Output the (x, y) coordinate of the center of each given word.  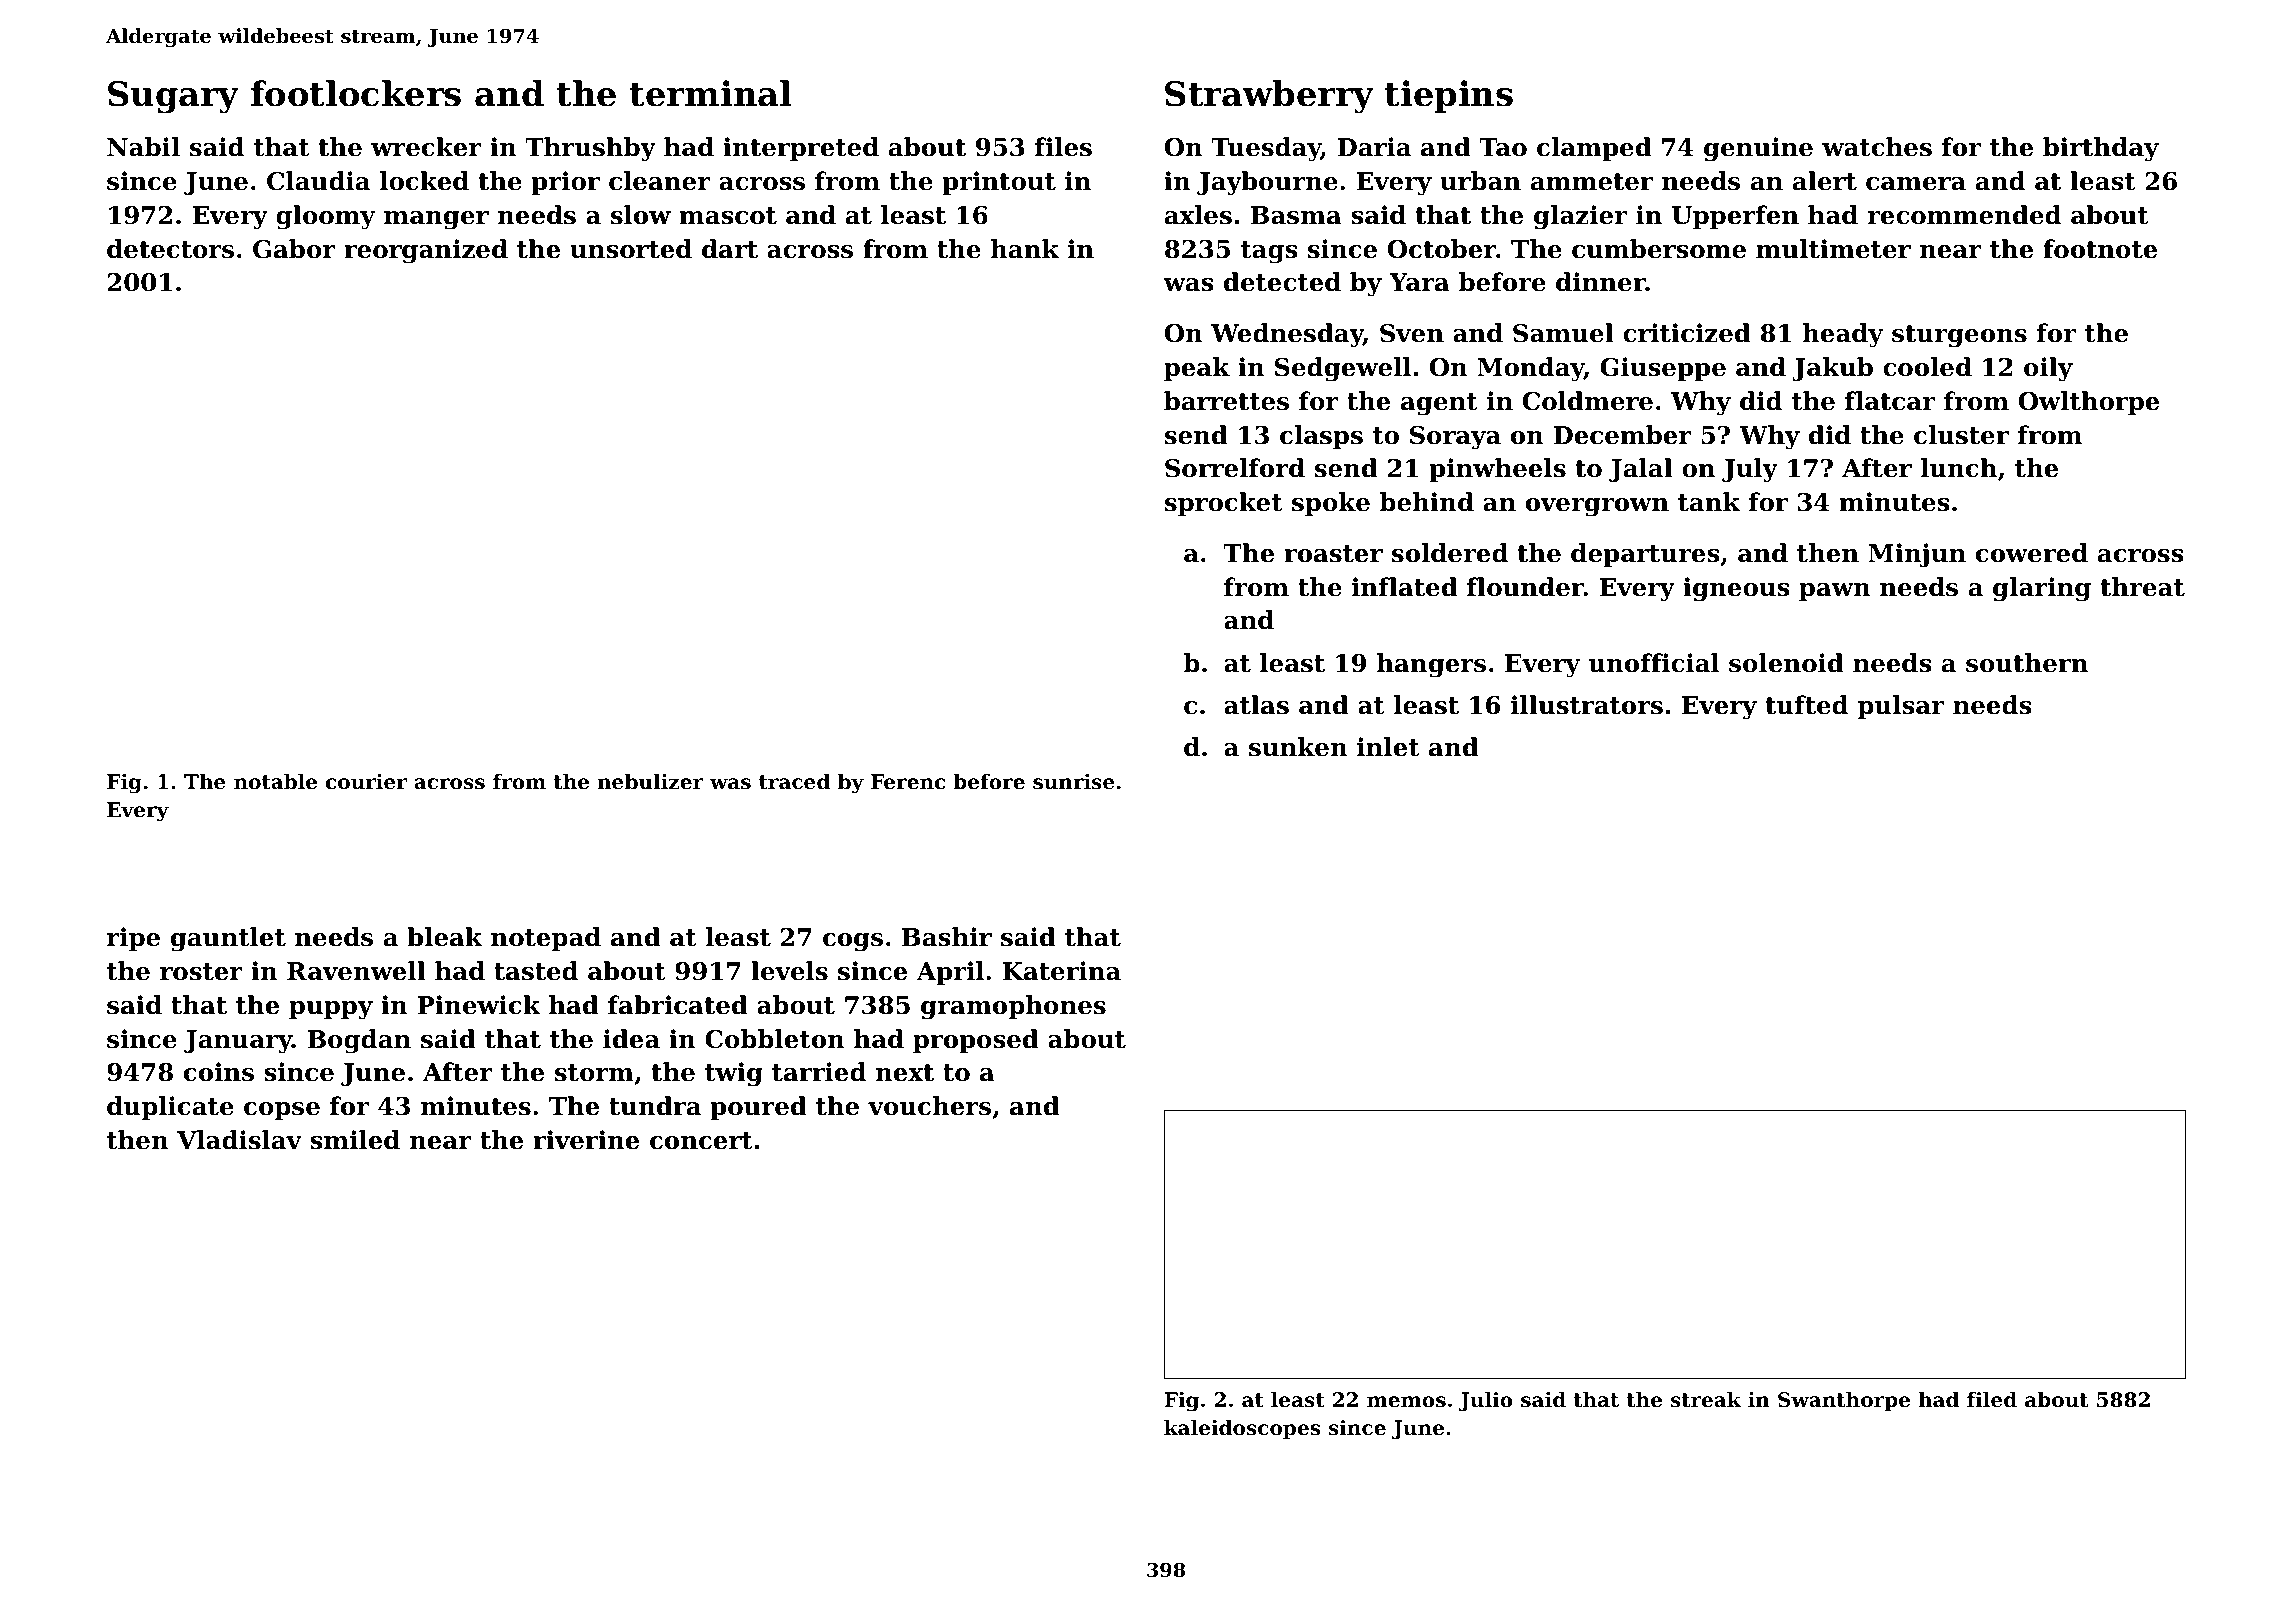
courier (366, 782)
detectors (170, 249)
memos (1406, 1402)
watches (1877, 147)
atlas (1256, 705)
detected (1282, 282)
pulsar (1901, 707)
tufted (1806, 705)
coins (219, 1072)
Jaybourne (1267, 183)
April (950, 973)
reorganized (426, 251)
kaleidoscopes (1242, 1429)
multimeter (1833, 249)
